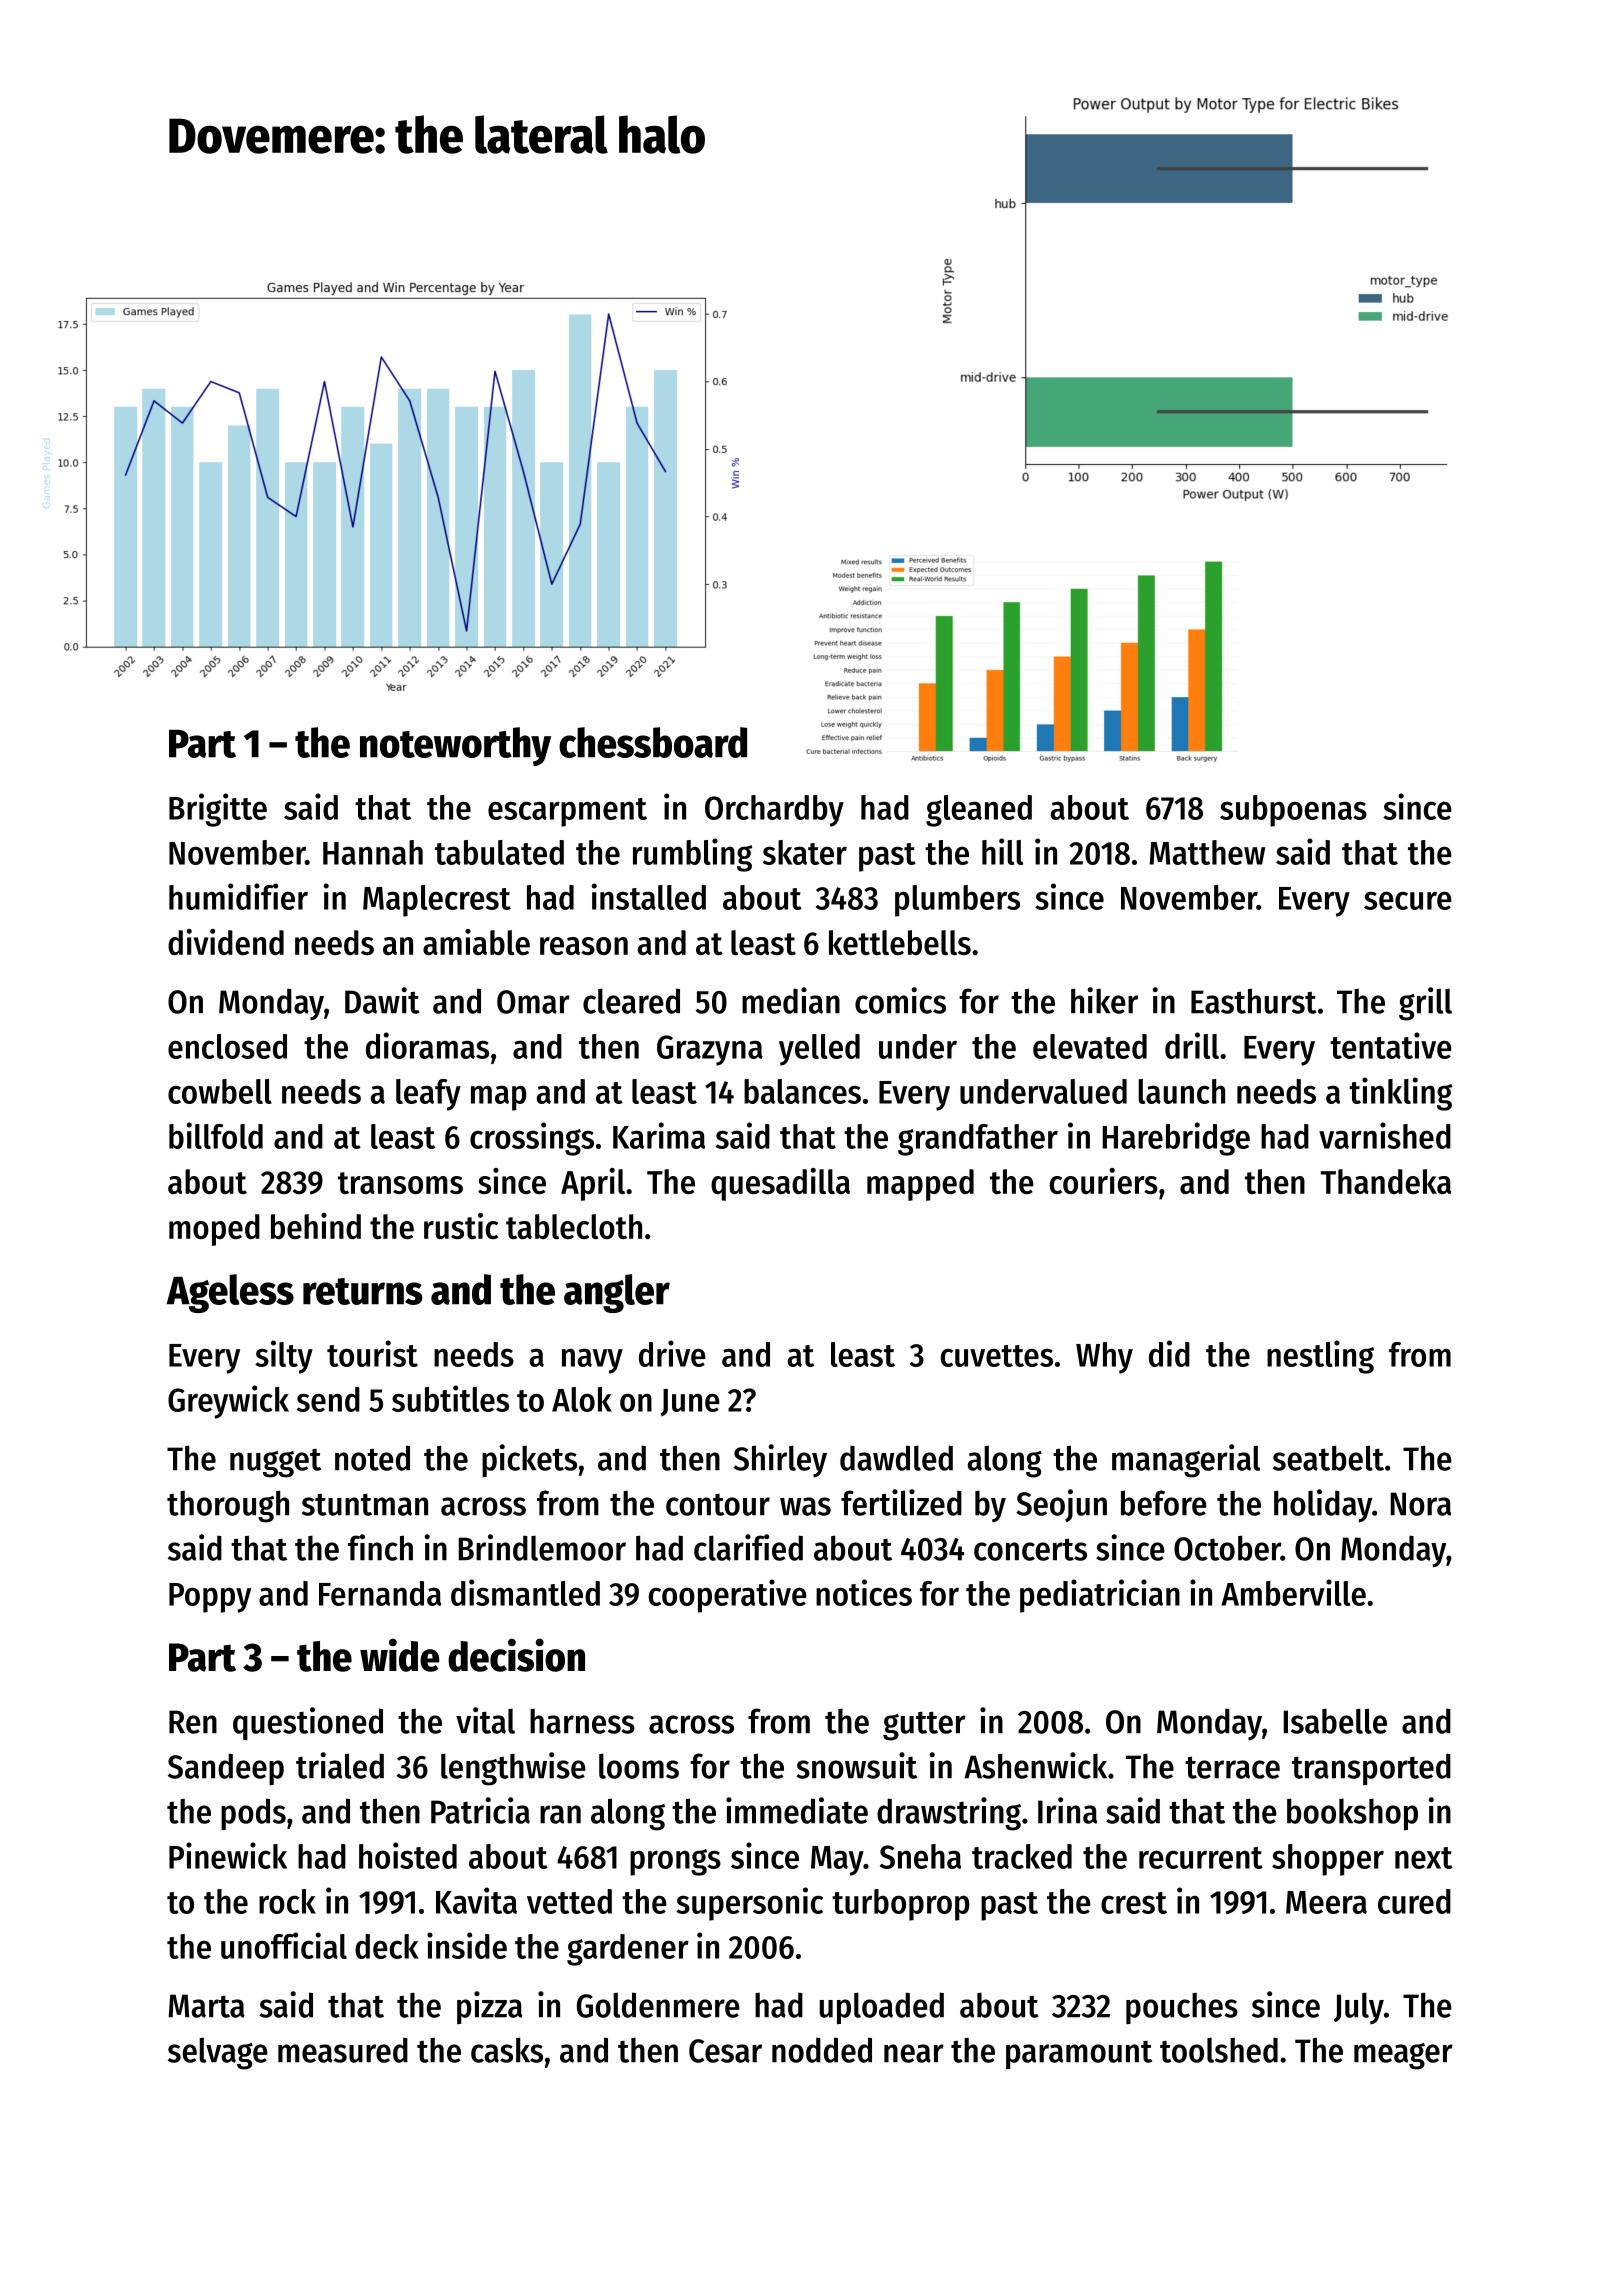  Describe the element at coordinates (1391, 1045) in the document. I see `tentative` at that location.
